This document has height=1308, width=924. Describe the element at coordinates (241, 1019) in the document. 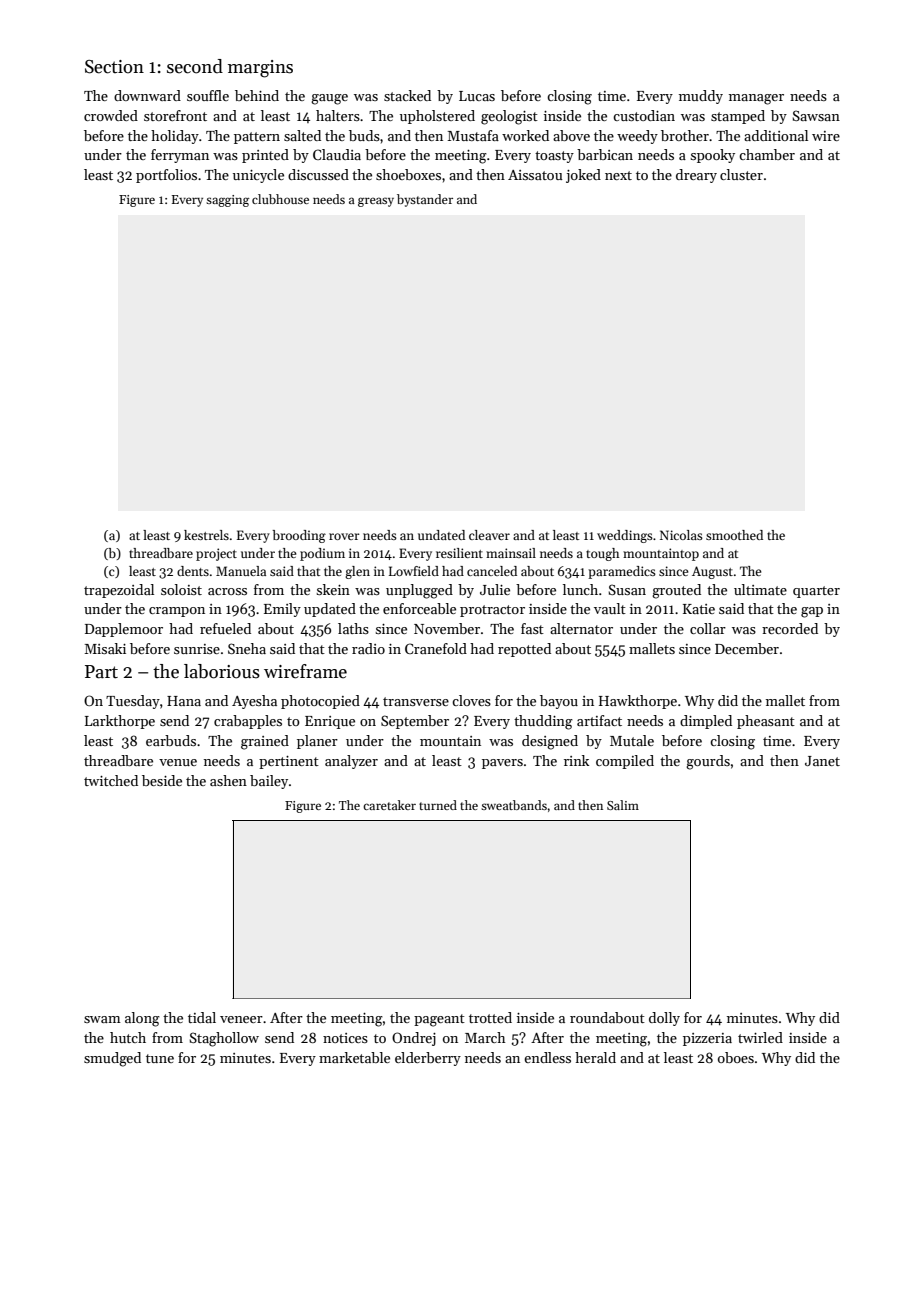

I see `veneer` at that location.
